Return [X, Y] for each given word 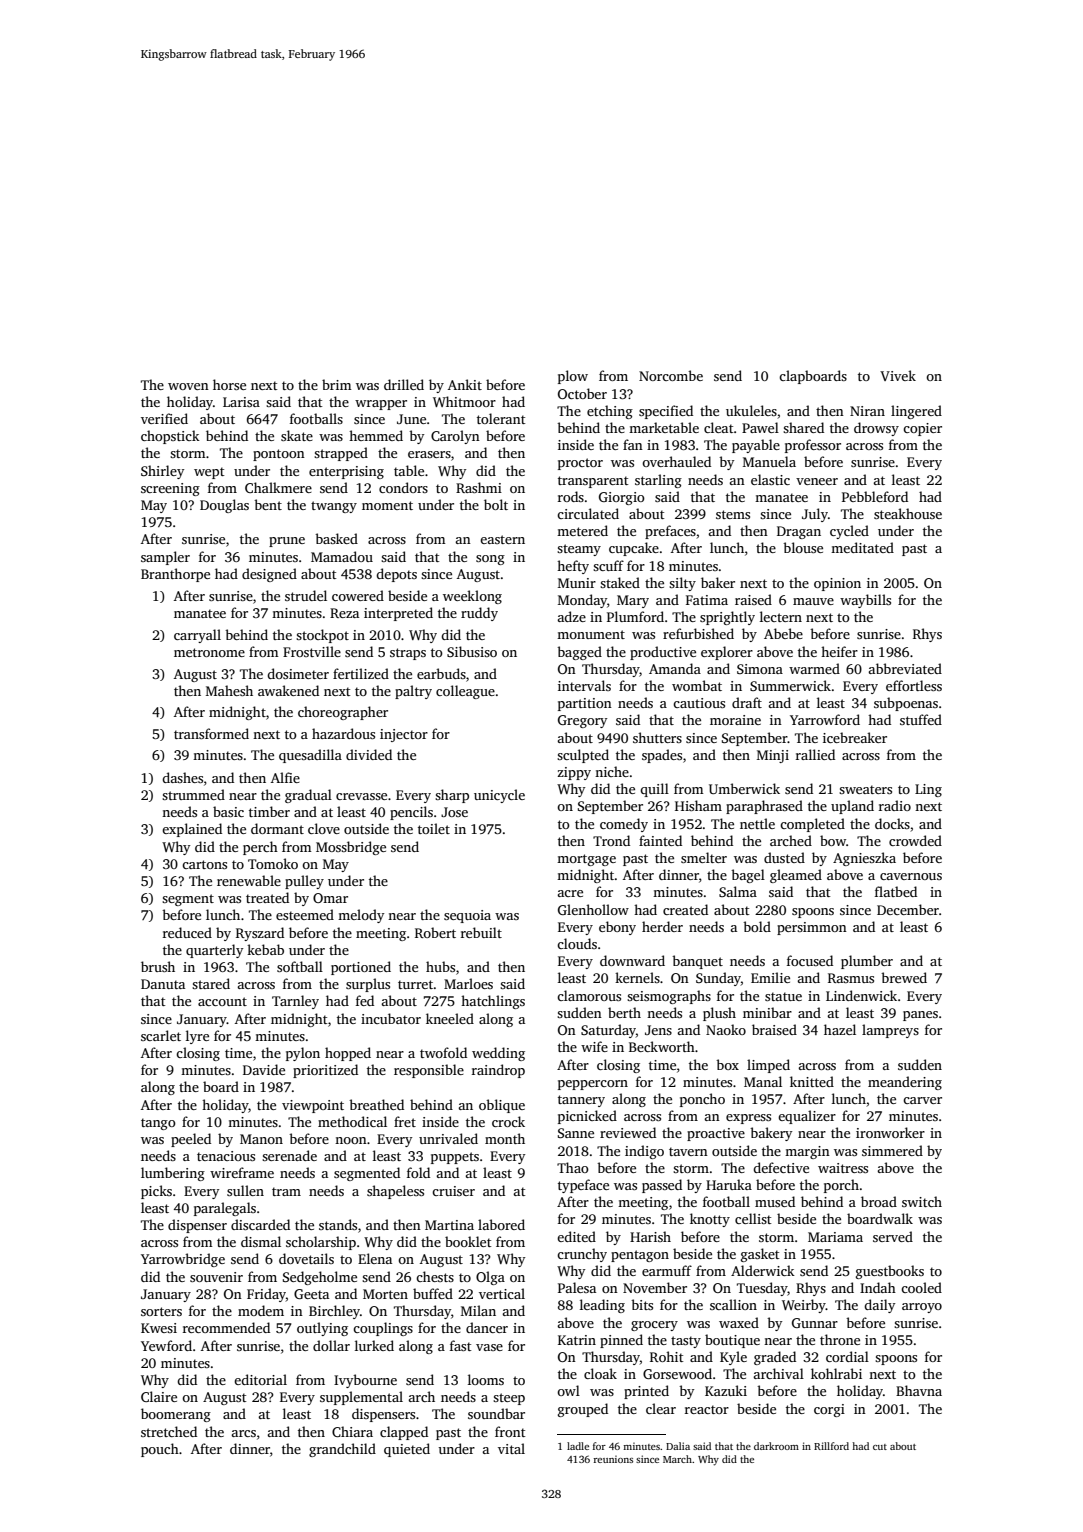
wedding [498, 1054]
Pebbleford [875, 496]
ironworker [890, 1132]
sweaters [865, 789]
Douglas [224, 506]
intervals [584, 685]
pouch [160, 1450]
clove [324, 828]
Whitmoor [464, 401]
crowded [915, 840]
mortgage [586, 860]
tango [158, 1124]
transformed [211, 733]
